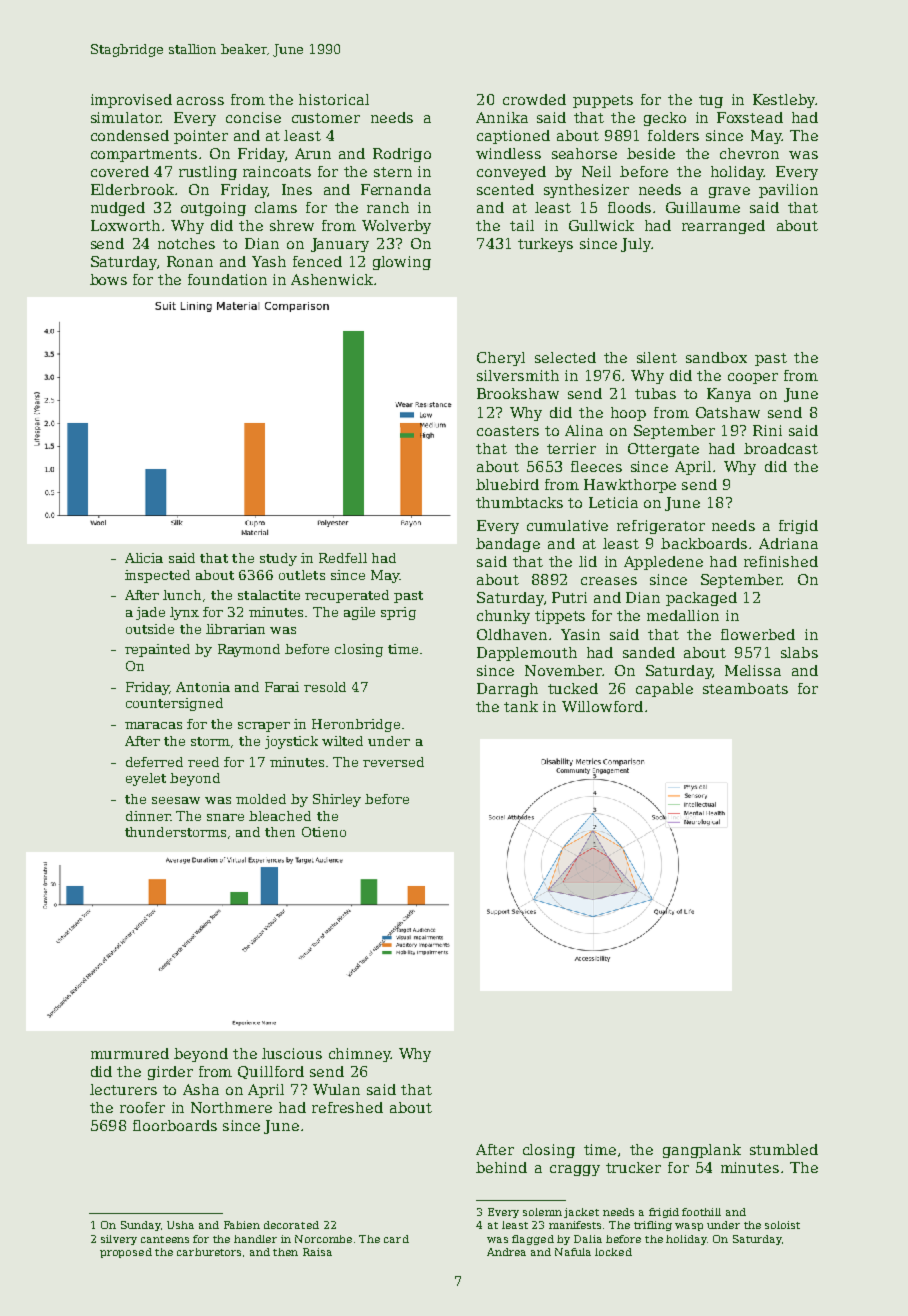 The width and height of the screenshot is (908, 1316). What do you see at coordinates (522, 225) in the screenshot?
I see `tail` at bounding box center [522, 225].
